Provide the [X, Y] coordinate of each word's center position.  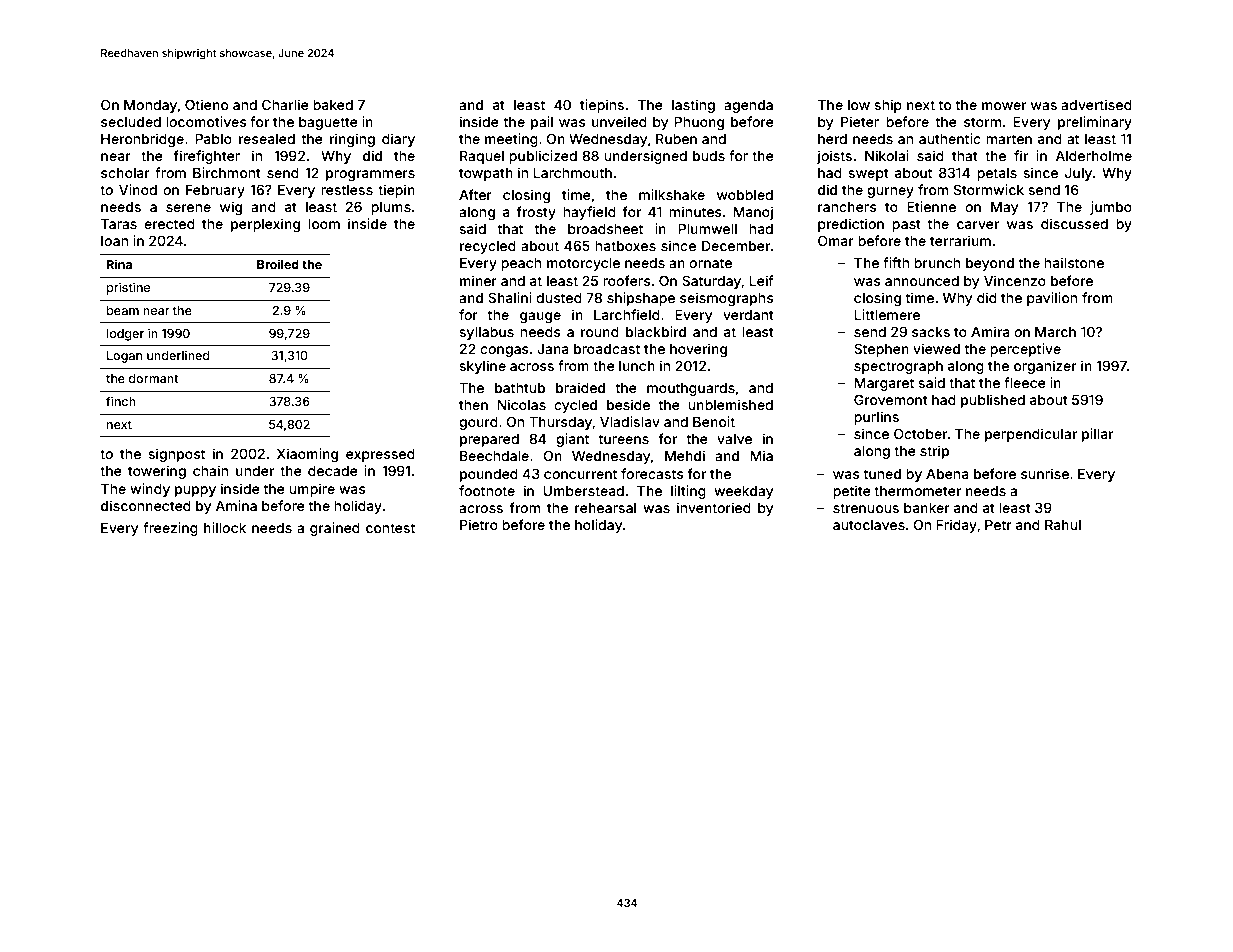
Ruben [676, 139]
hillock [225, 527]
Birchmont [227, 172]
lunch [637, 366]
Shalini [510, 297]
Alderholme [1094, 156]
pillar [1097, 435]
